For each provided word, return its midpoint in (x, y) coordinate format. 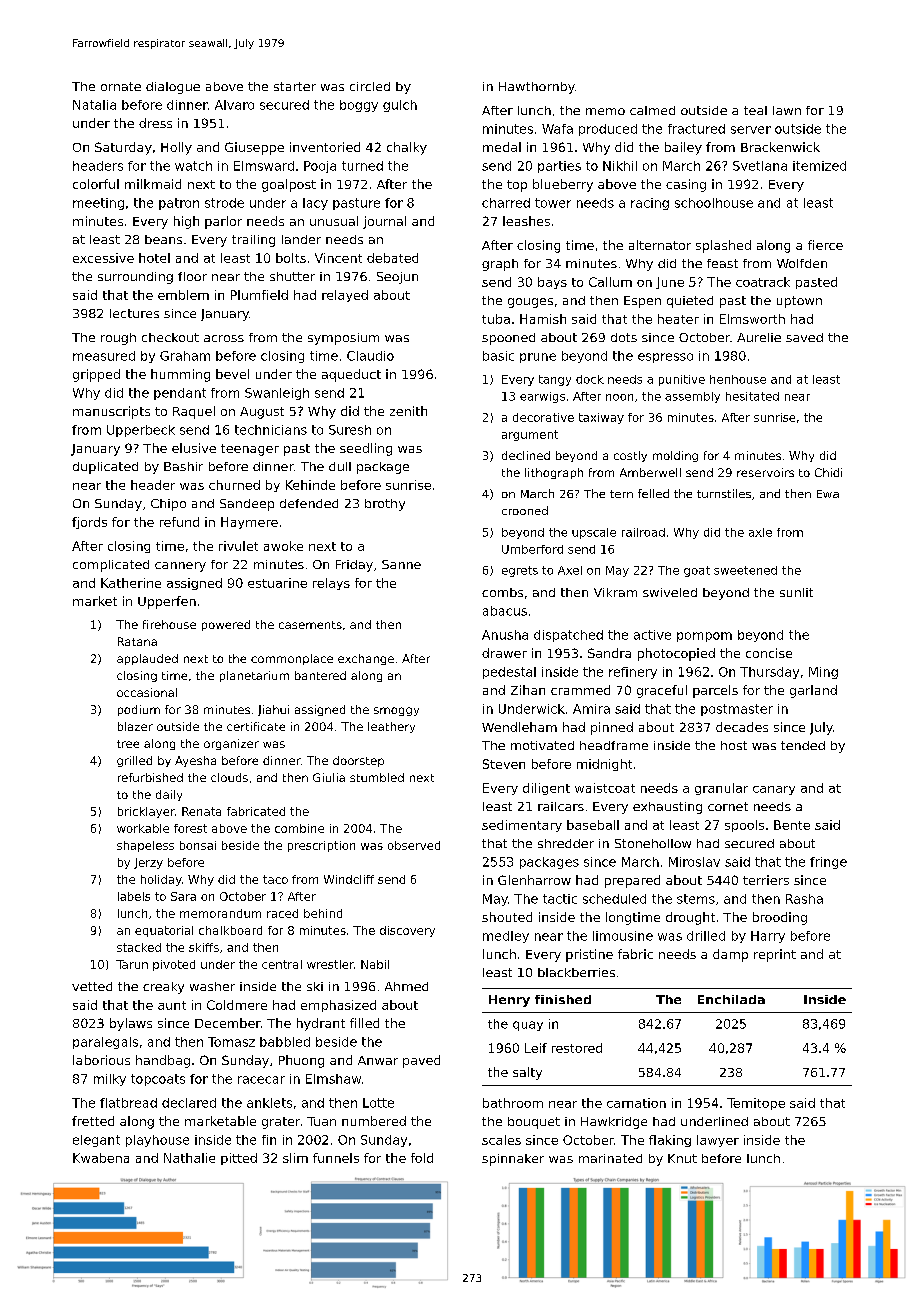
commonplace (292, 659)
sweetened (745, 570)
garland (813, 691)
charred (506, 203)
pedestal (509, 673)
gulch (400, 106)
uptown (799, 302)
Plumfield (259, 295)
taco (275, 879)
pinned (612, 728)
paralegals (105, 1043)
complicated (111, 566)
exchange (366, 659)
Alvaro (234, 105)
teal (755, 110)
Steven (504, 764)
